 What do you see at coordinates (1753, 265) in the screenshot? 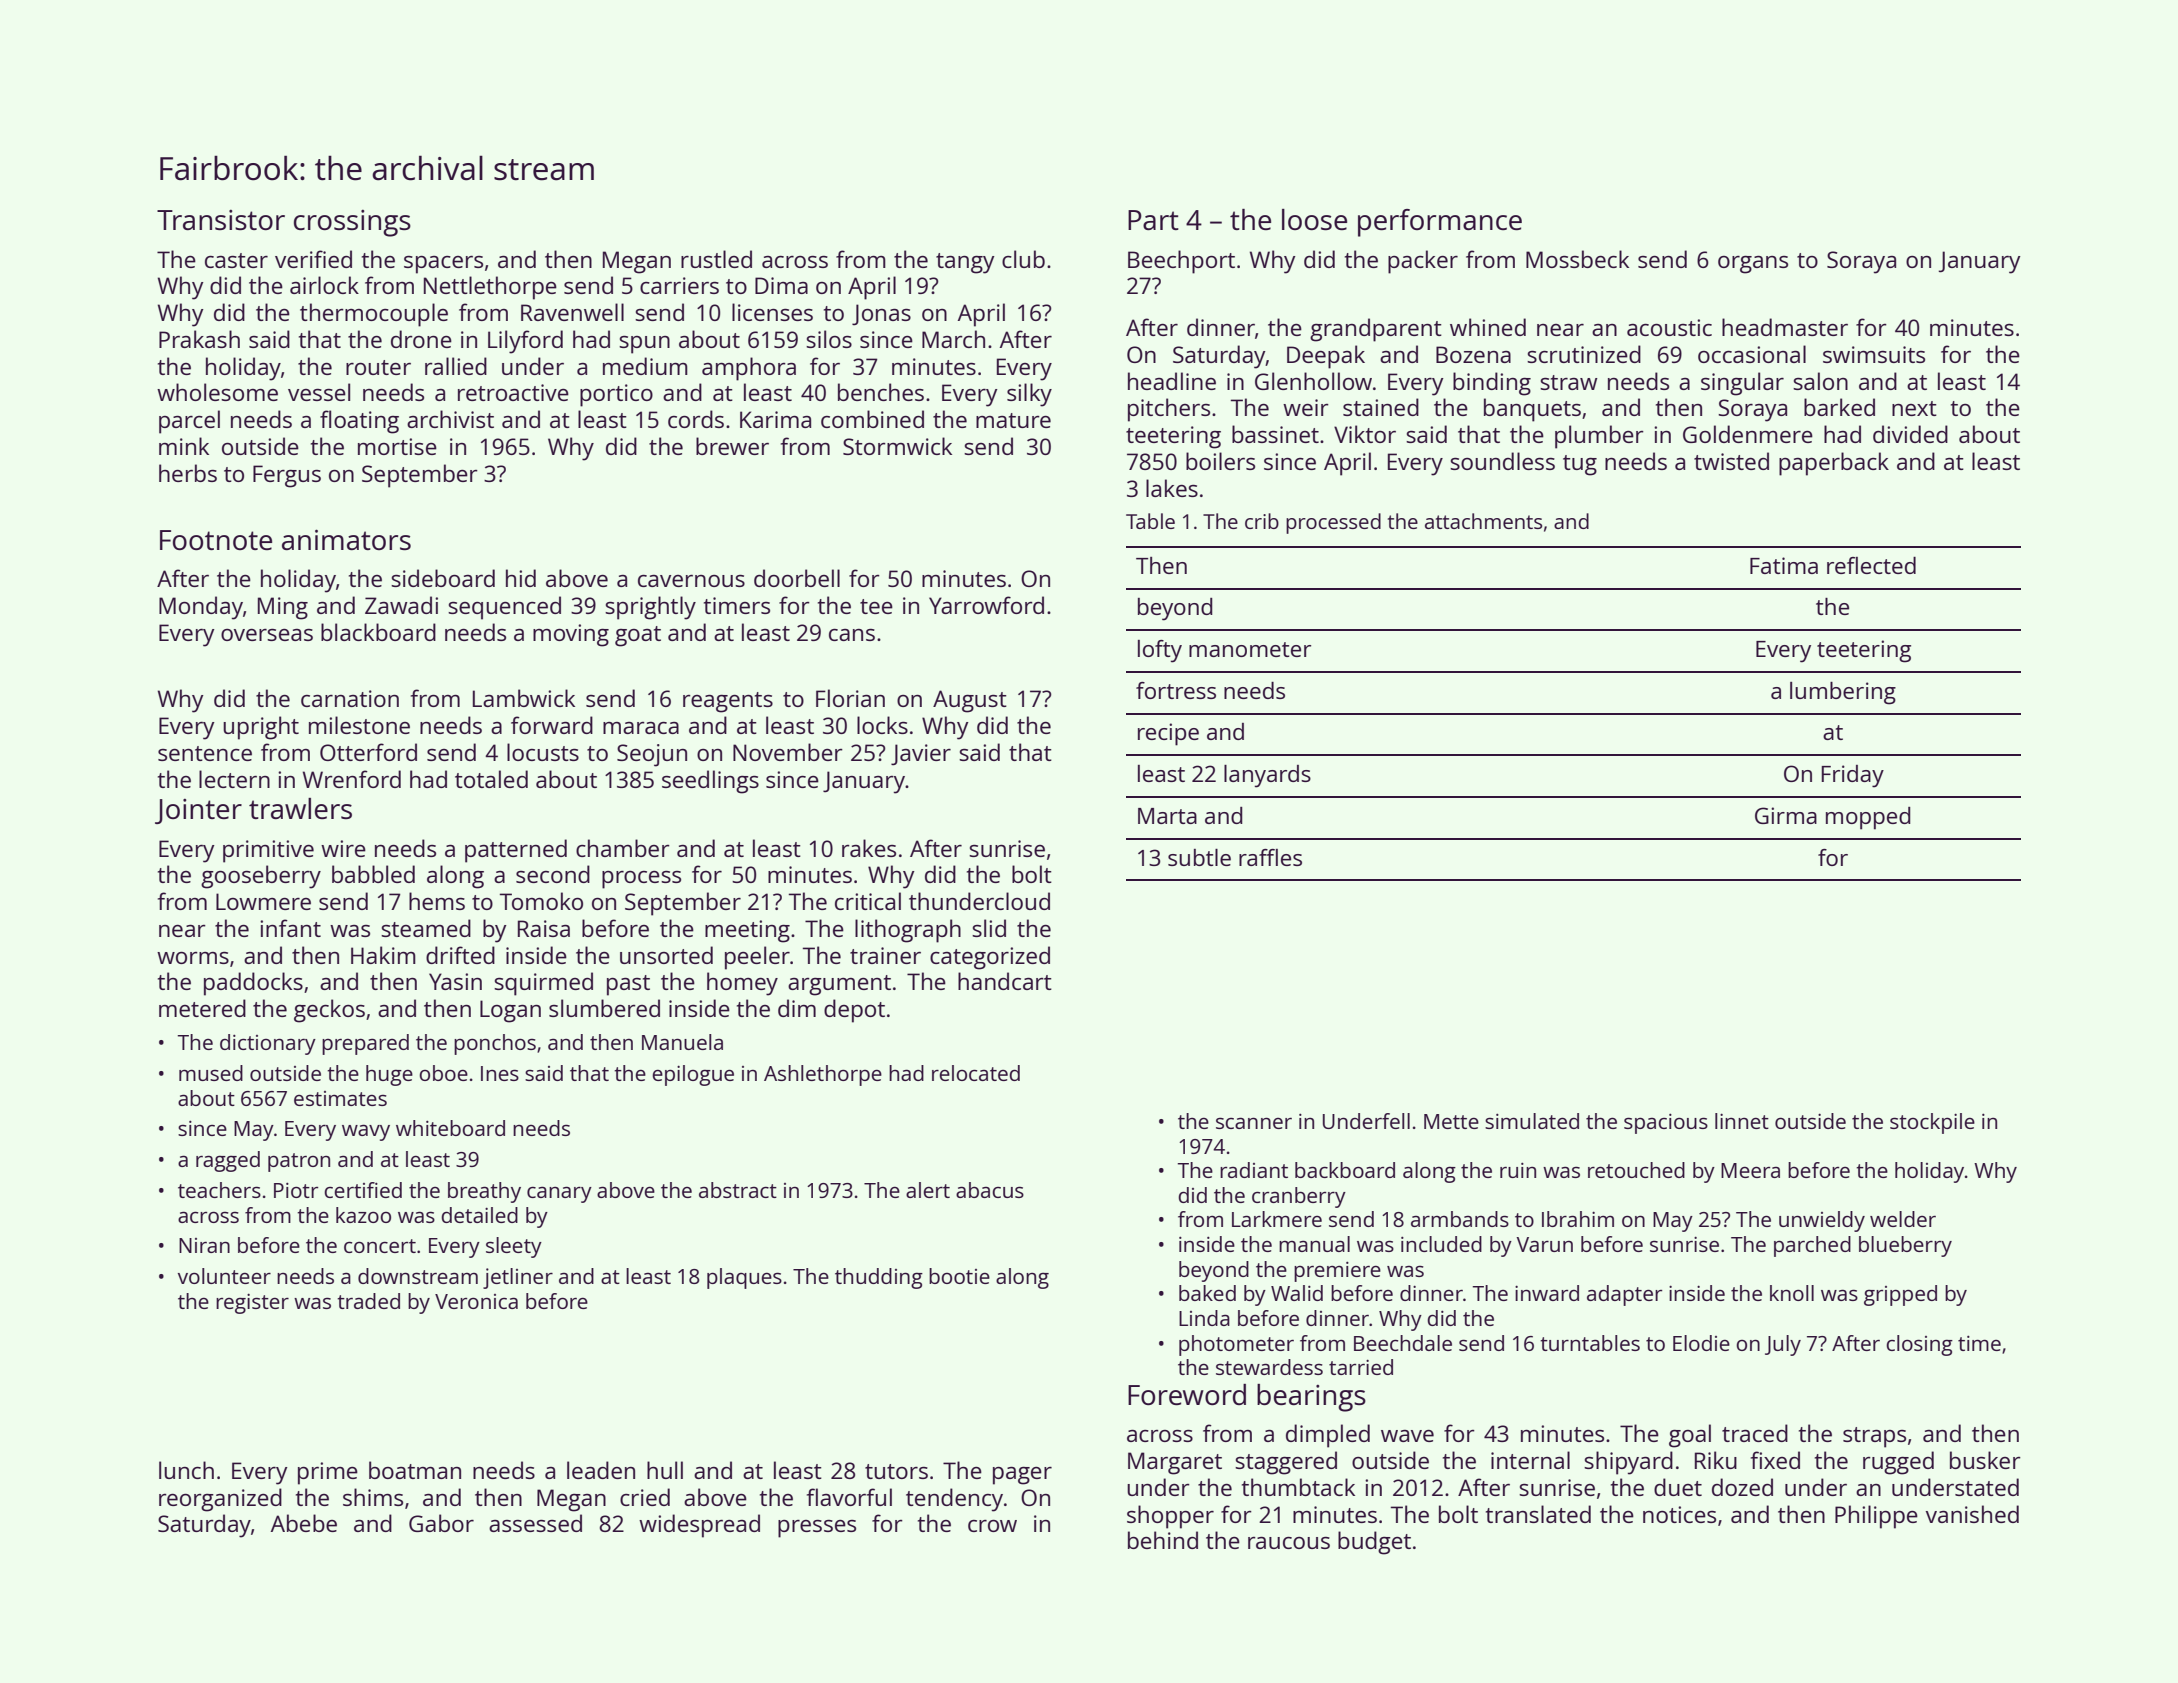
I see `organs` at bounding box center [1753, 265].
